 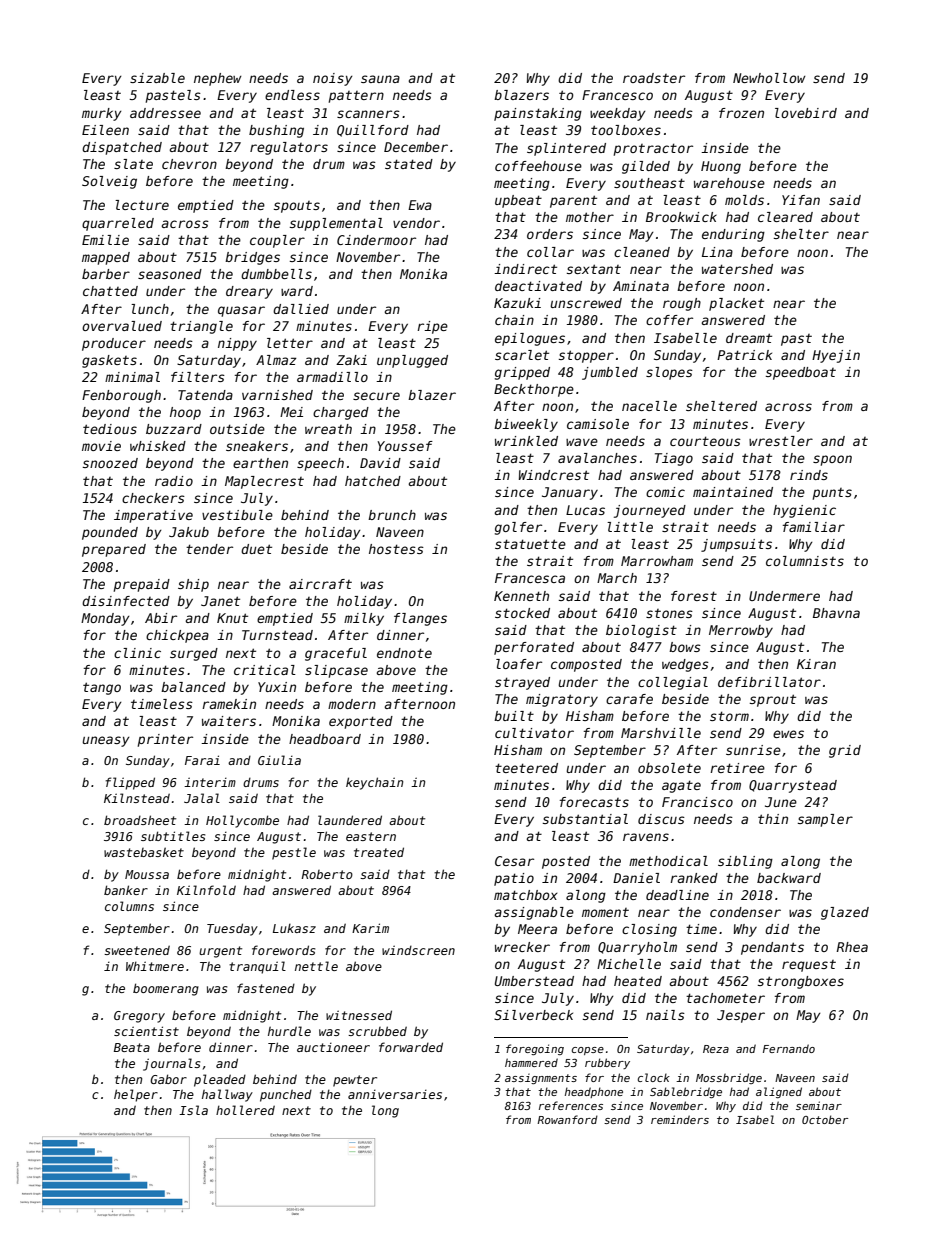 I want to click on Bhavna, so click(x=836, y=613).
